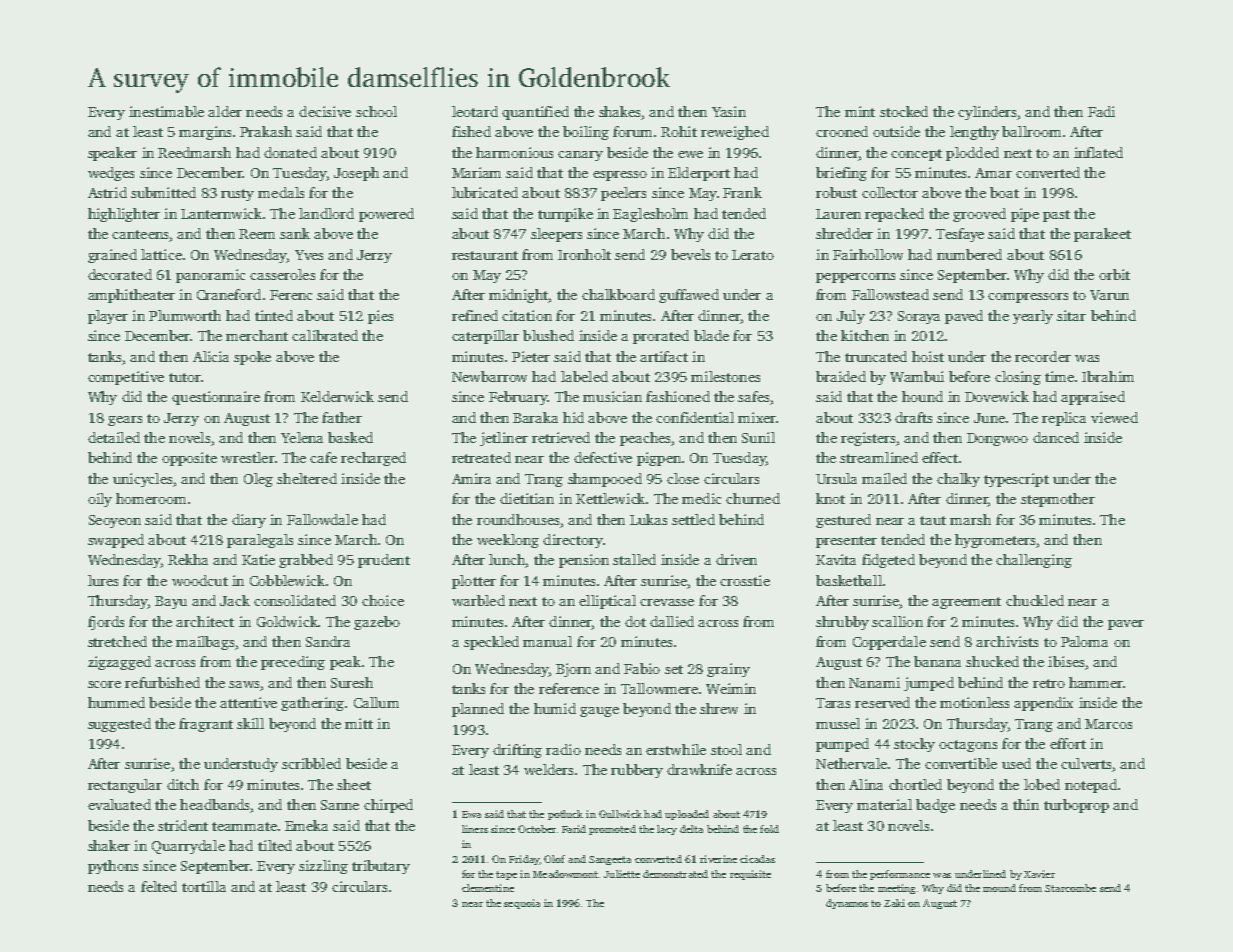 Image resolution: width=1233 pixels, height=952 pixels. Describe the element at coordinates (151, 498) in the screenshot. I see `homeroom` at that location.
